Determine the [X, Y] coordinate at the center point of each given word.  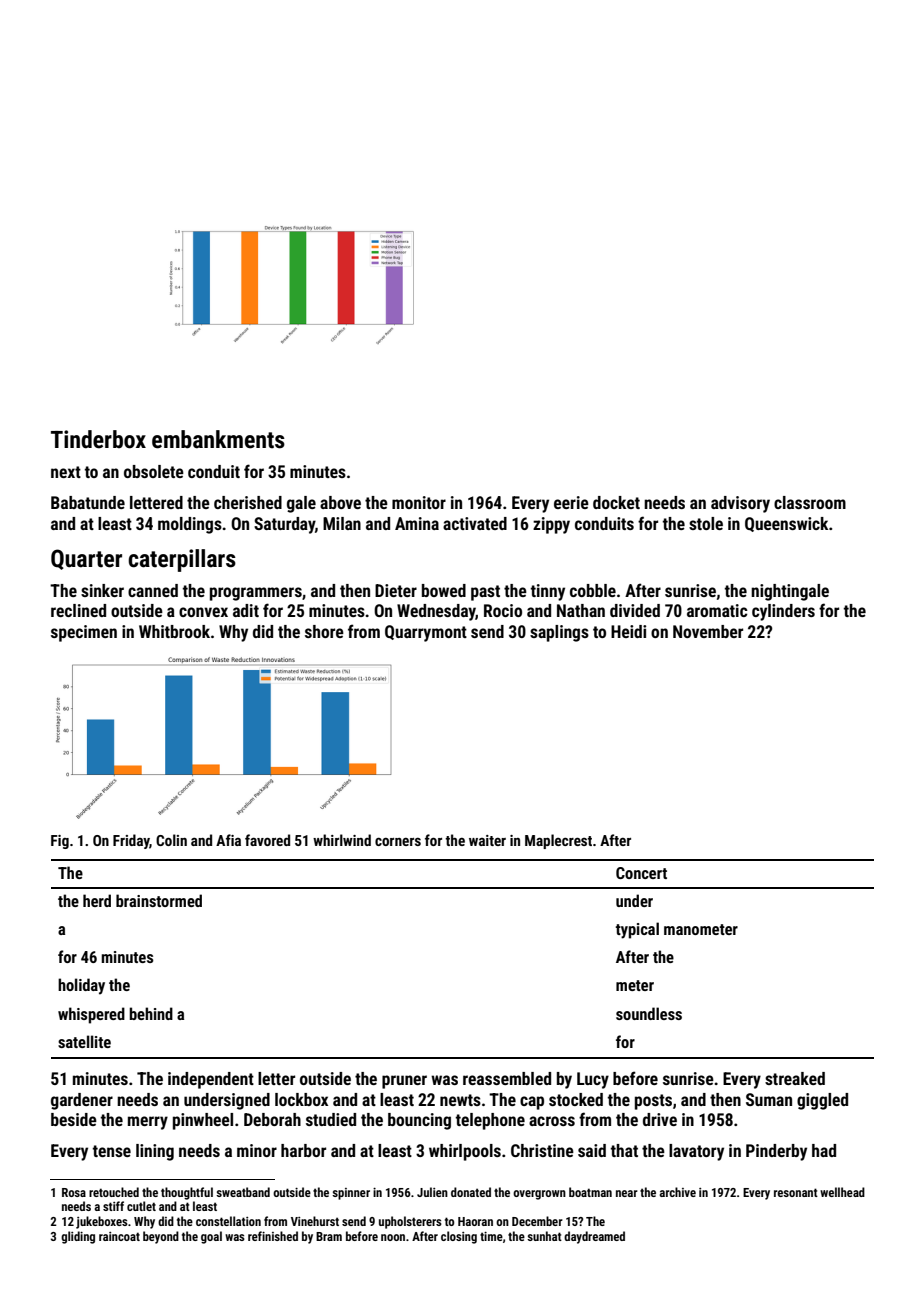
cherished [248, 502]
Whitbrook [174, 631]
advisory [740, 504]
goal [211, 1237]
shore [324, 631]
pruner [404, 1082]
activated [475, 523]
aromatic [717, 610]
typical [637, 930]
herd [97, 900]
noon [393, 1237]
